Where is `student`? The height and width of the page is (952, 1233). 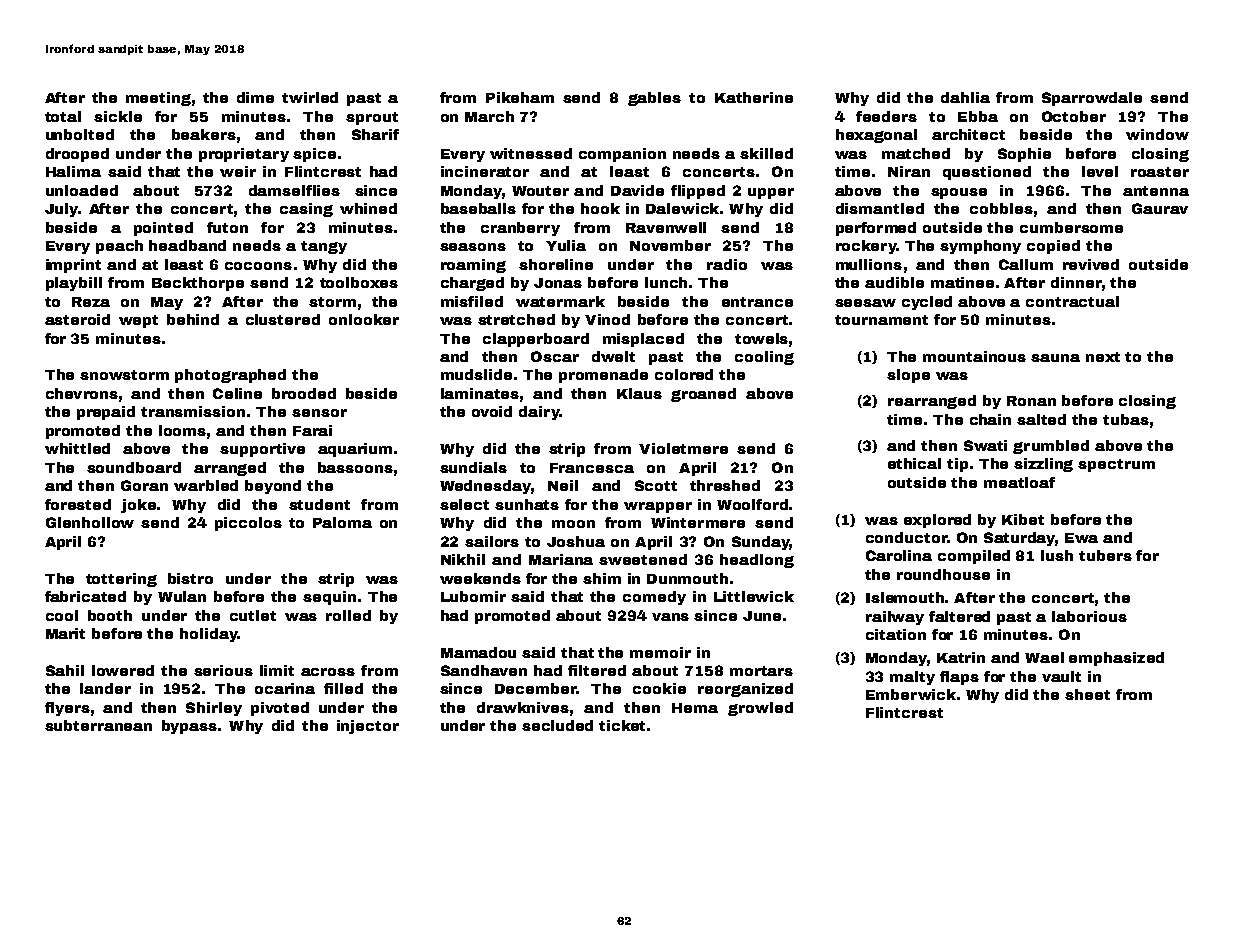 student is located at coordinates (319, 504).
